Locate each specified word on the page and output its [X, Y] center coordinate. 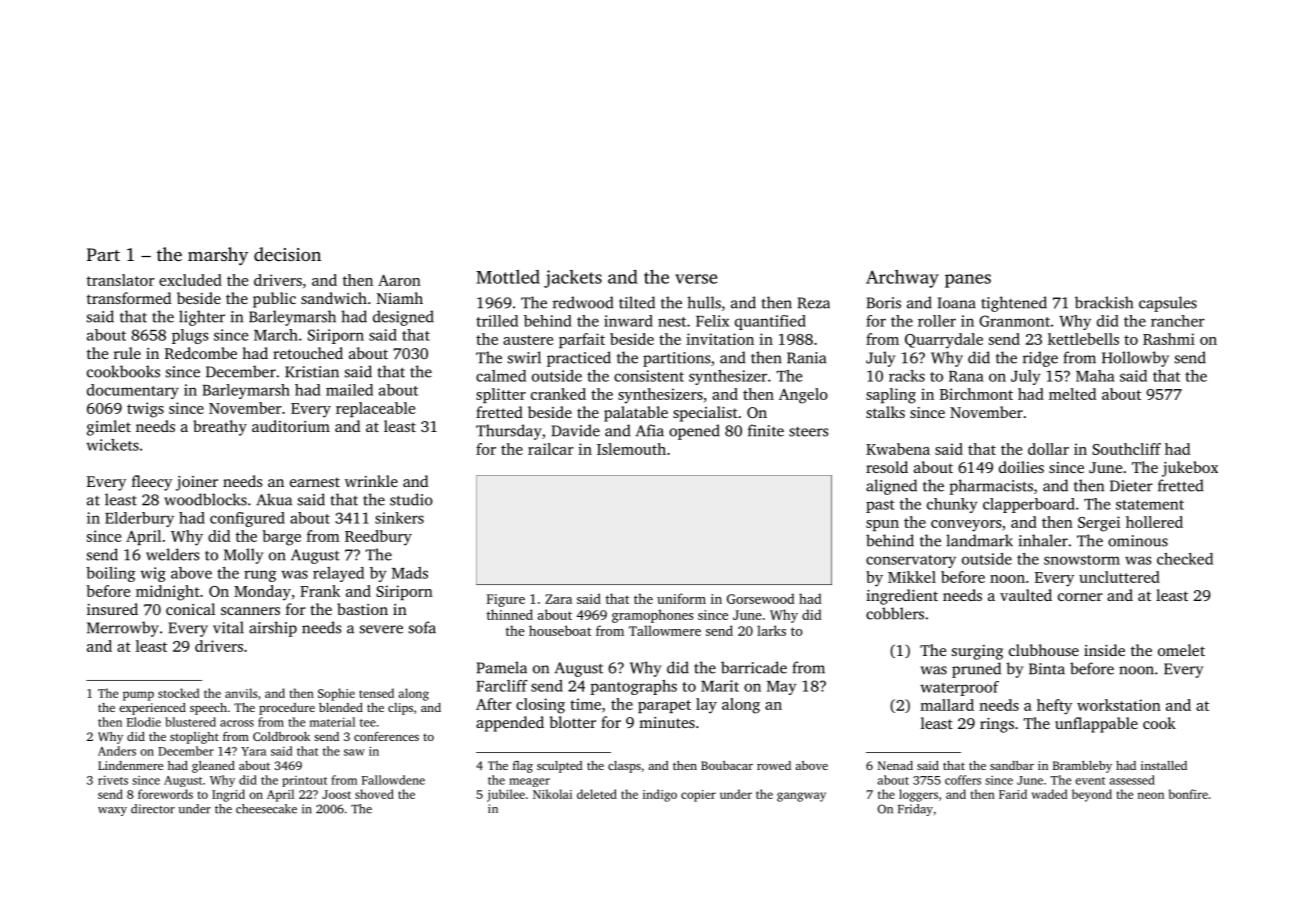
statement [1150, 505]
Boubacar [727, 765]
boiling [111, 574]
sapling [891, 396]
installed [1164, 765]
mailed [349, 390]
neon [1150, 795]
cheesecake [266, 809]
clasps [624, 767]
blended [341, 707]
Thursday [509, 432]
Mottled [508, 277]
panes [968, 281]
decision [287, 254]
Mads [410, 573]
